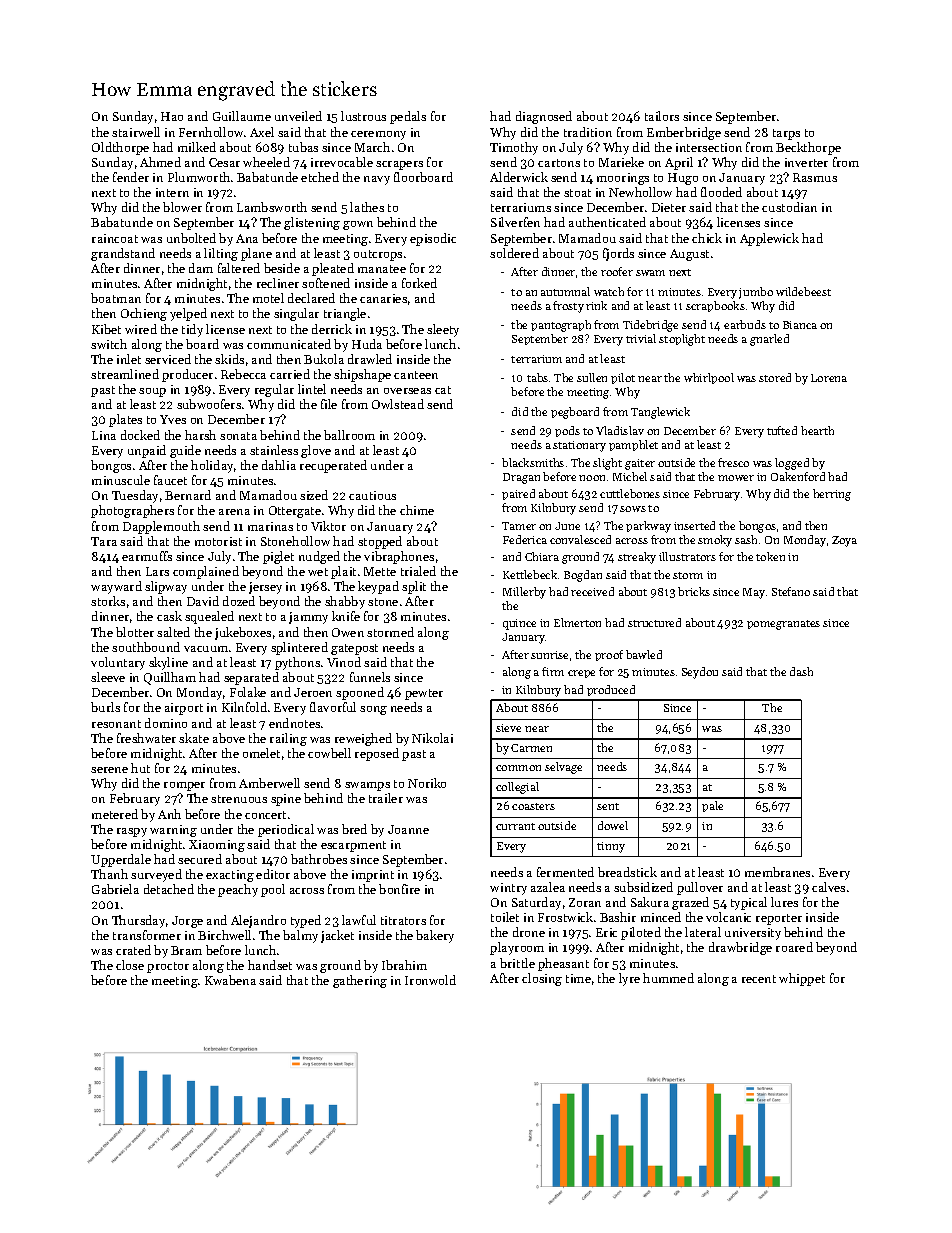 The width and height of the screenshot is (952, 1233). What do you see at coordinates (262, 132) in the screenshot?
I see `Axel` at bounding box center [262, 132].
